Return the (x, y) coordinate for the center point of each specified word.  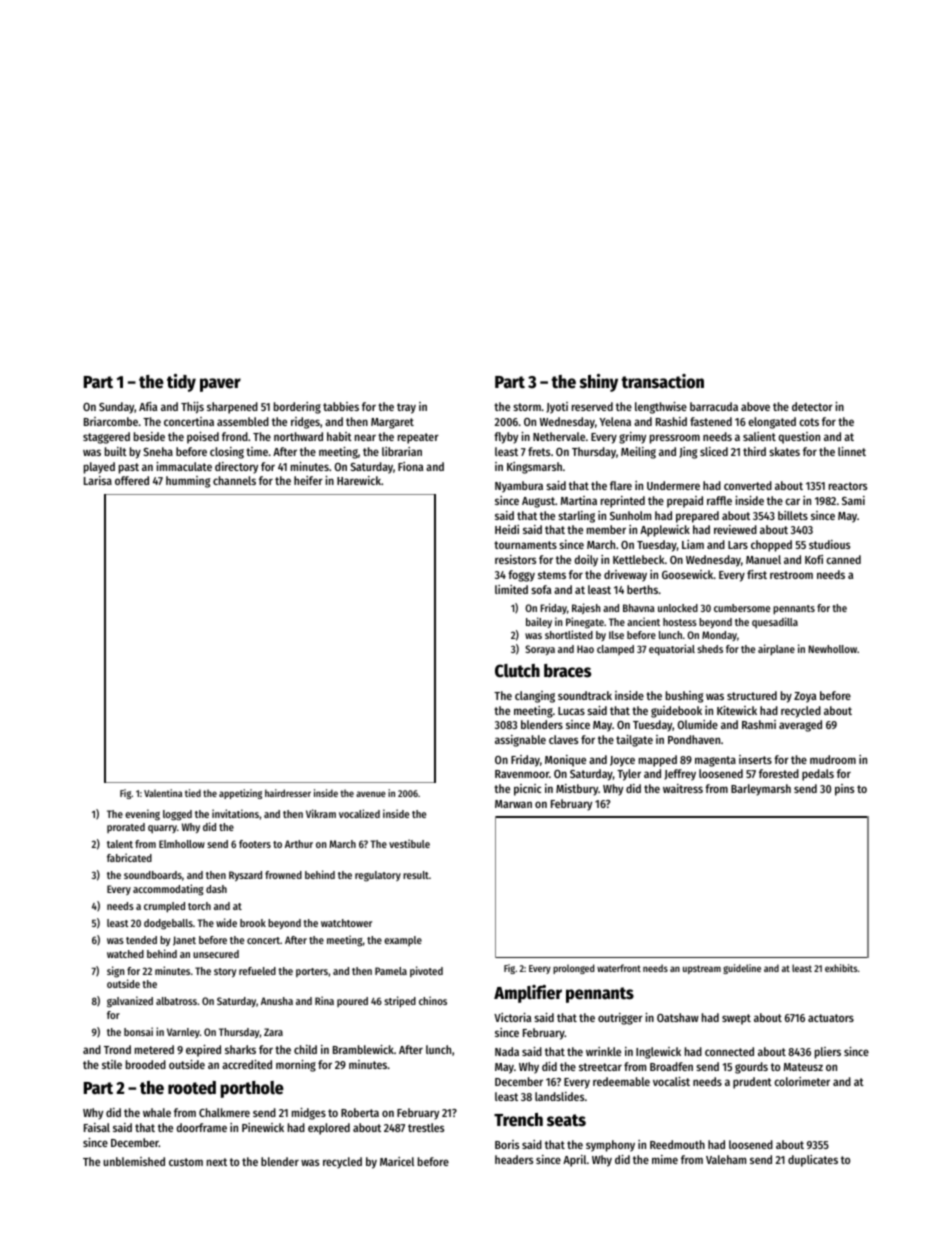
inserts (755, 759)
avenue (371, 794)
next (217, 1162)
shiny (599, 383)
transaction (662, 381)
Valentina (163, 793)
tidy (181, 383)
